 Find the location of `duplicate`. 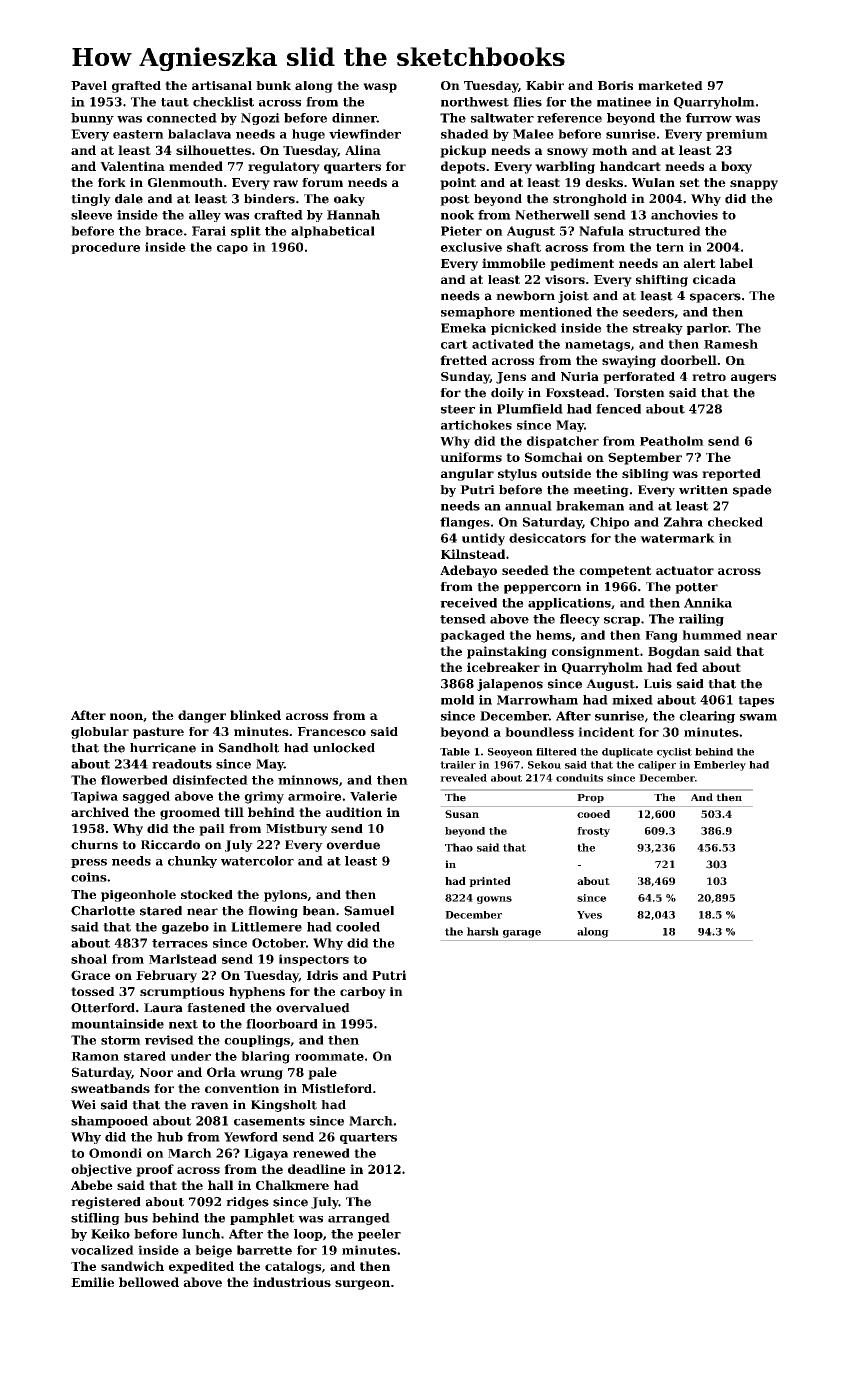

duplicate is located at coordinates (627, 753).
